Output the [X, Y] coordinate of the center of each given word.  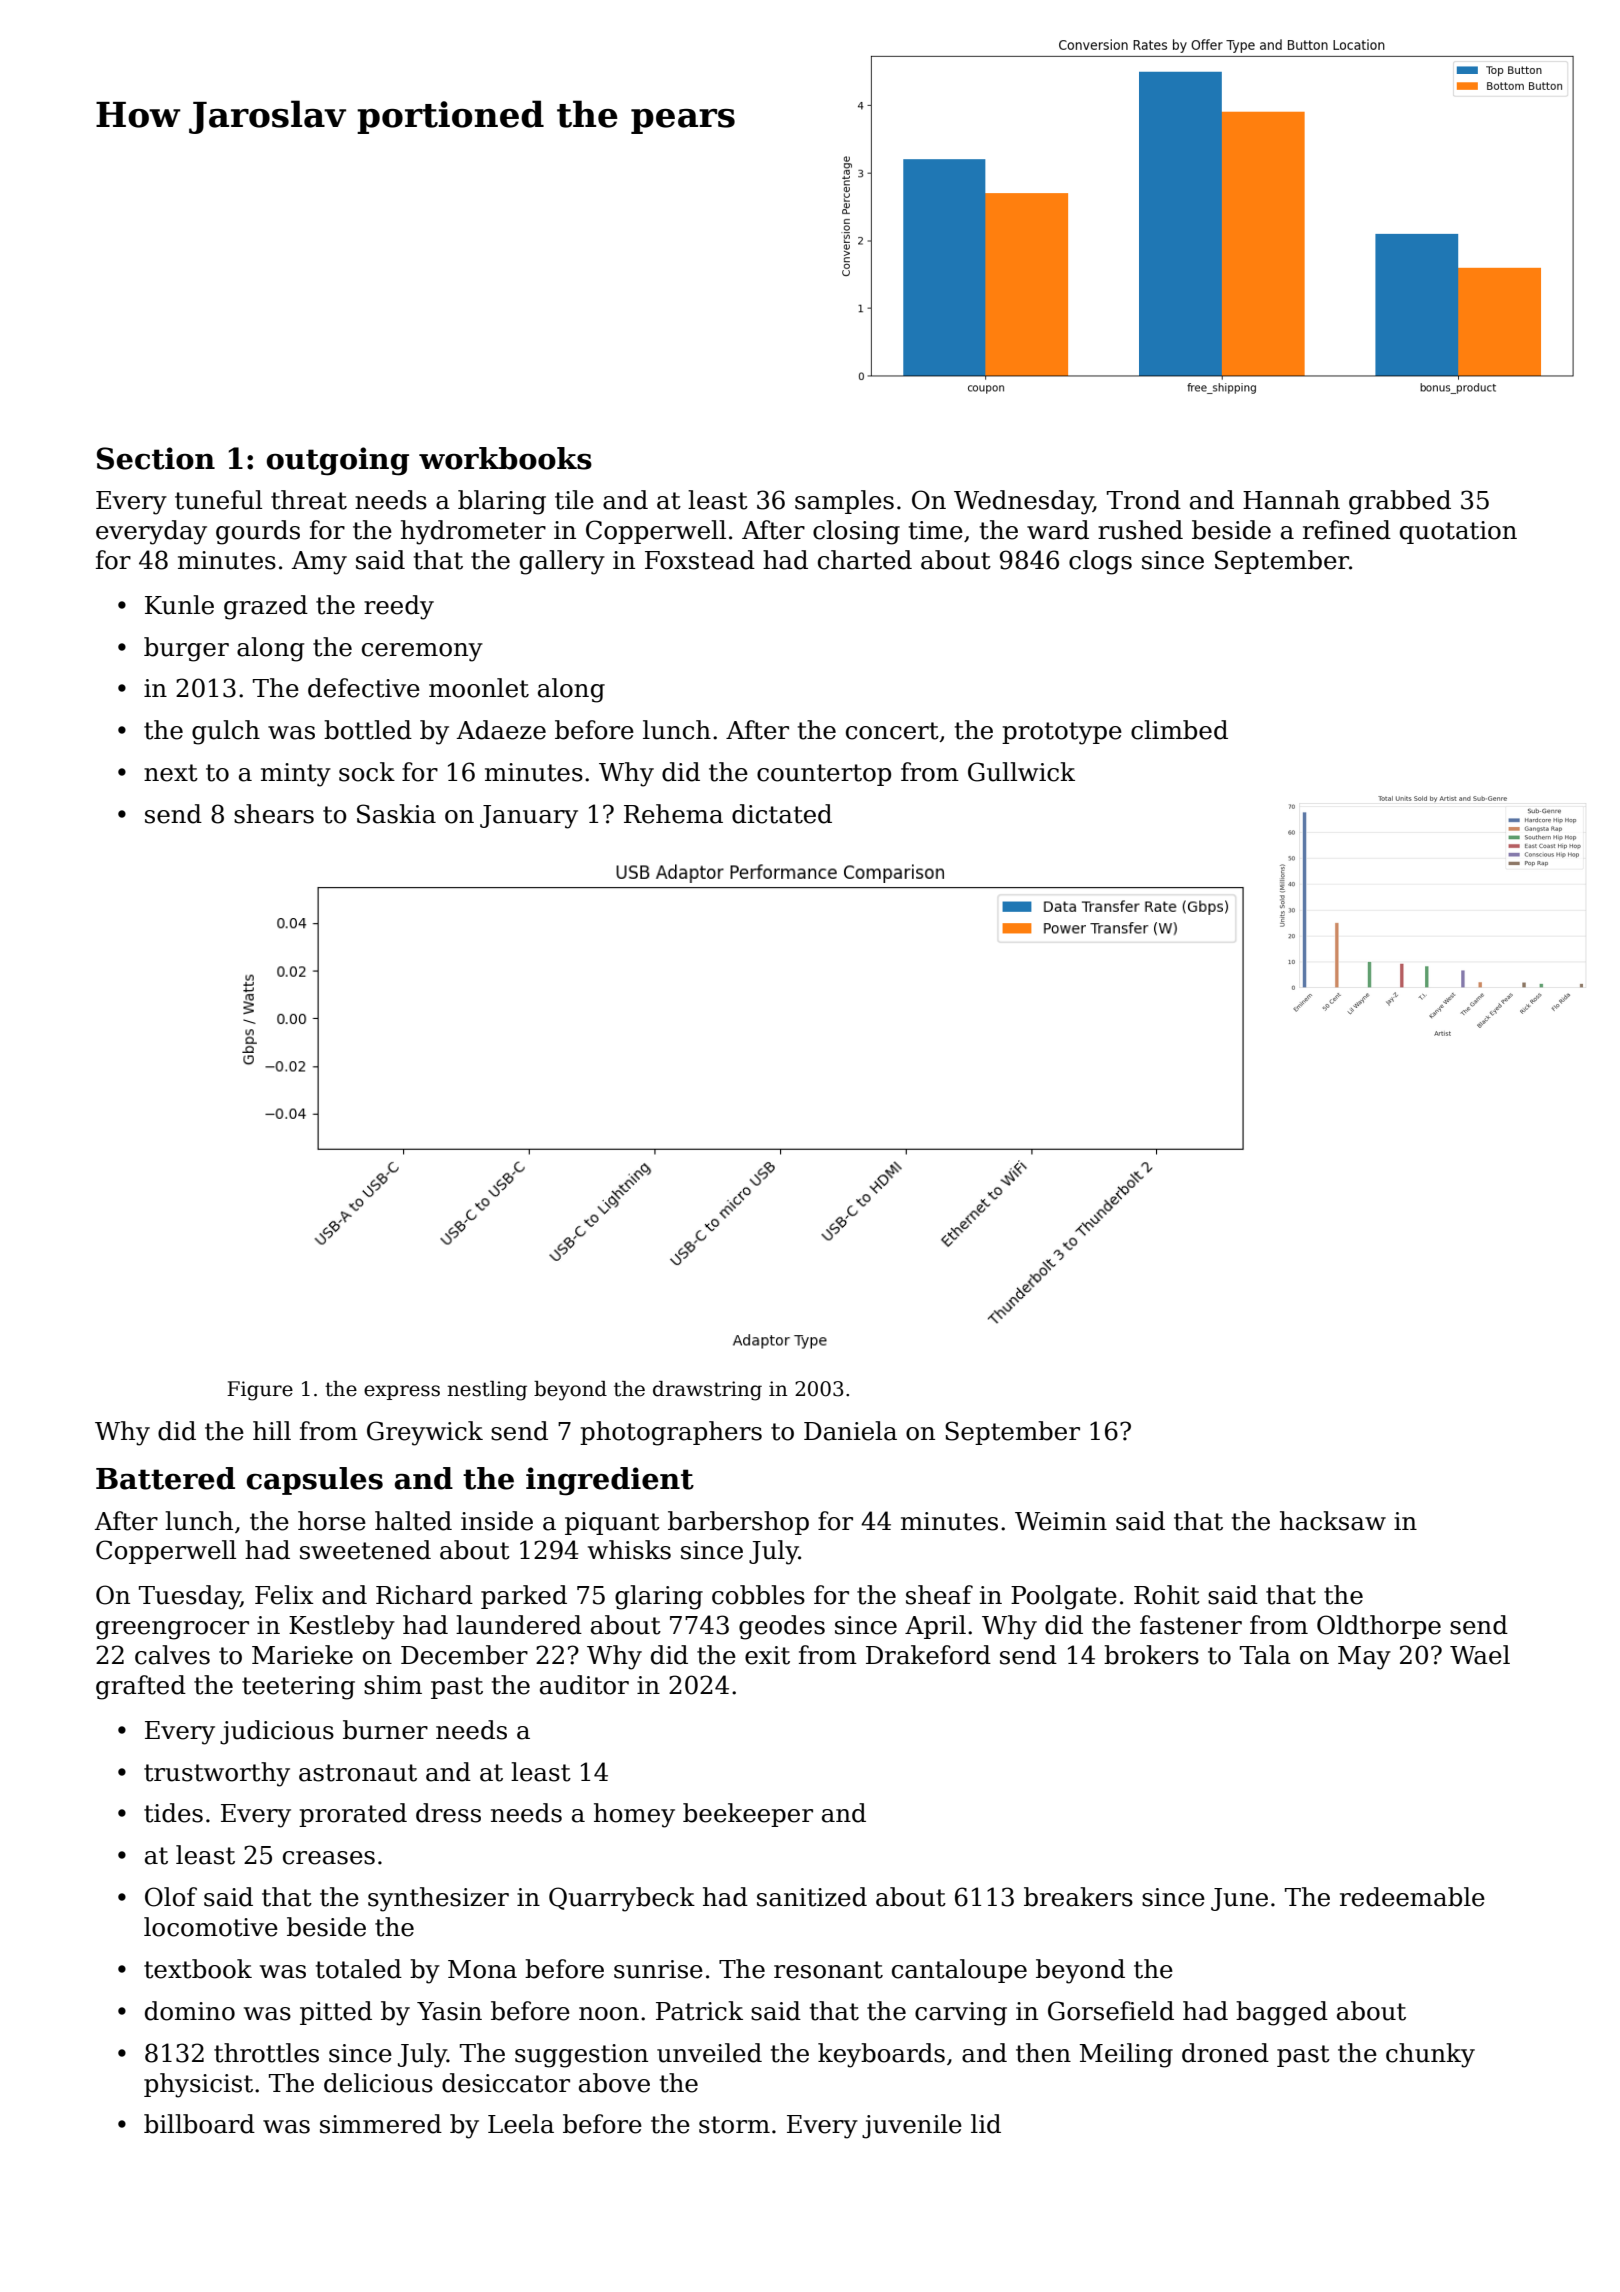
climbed [1179, 730]
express [402, 1392]
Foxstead [700, 560]
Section [156, 458]
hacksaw [1333, 1521]
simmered [381, 2124]
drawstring [707, 1391]
